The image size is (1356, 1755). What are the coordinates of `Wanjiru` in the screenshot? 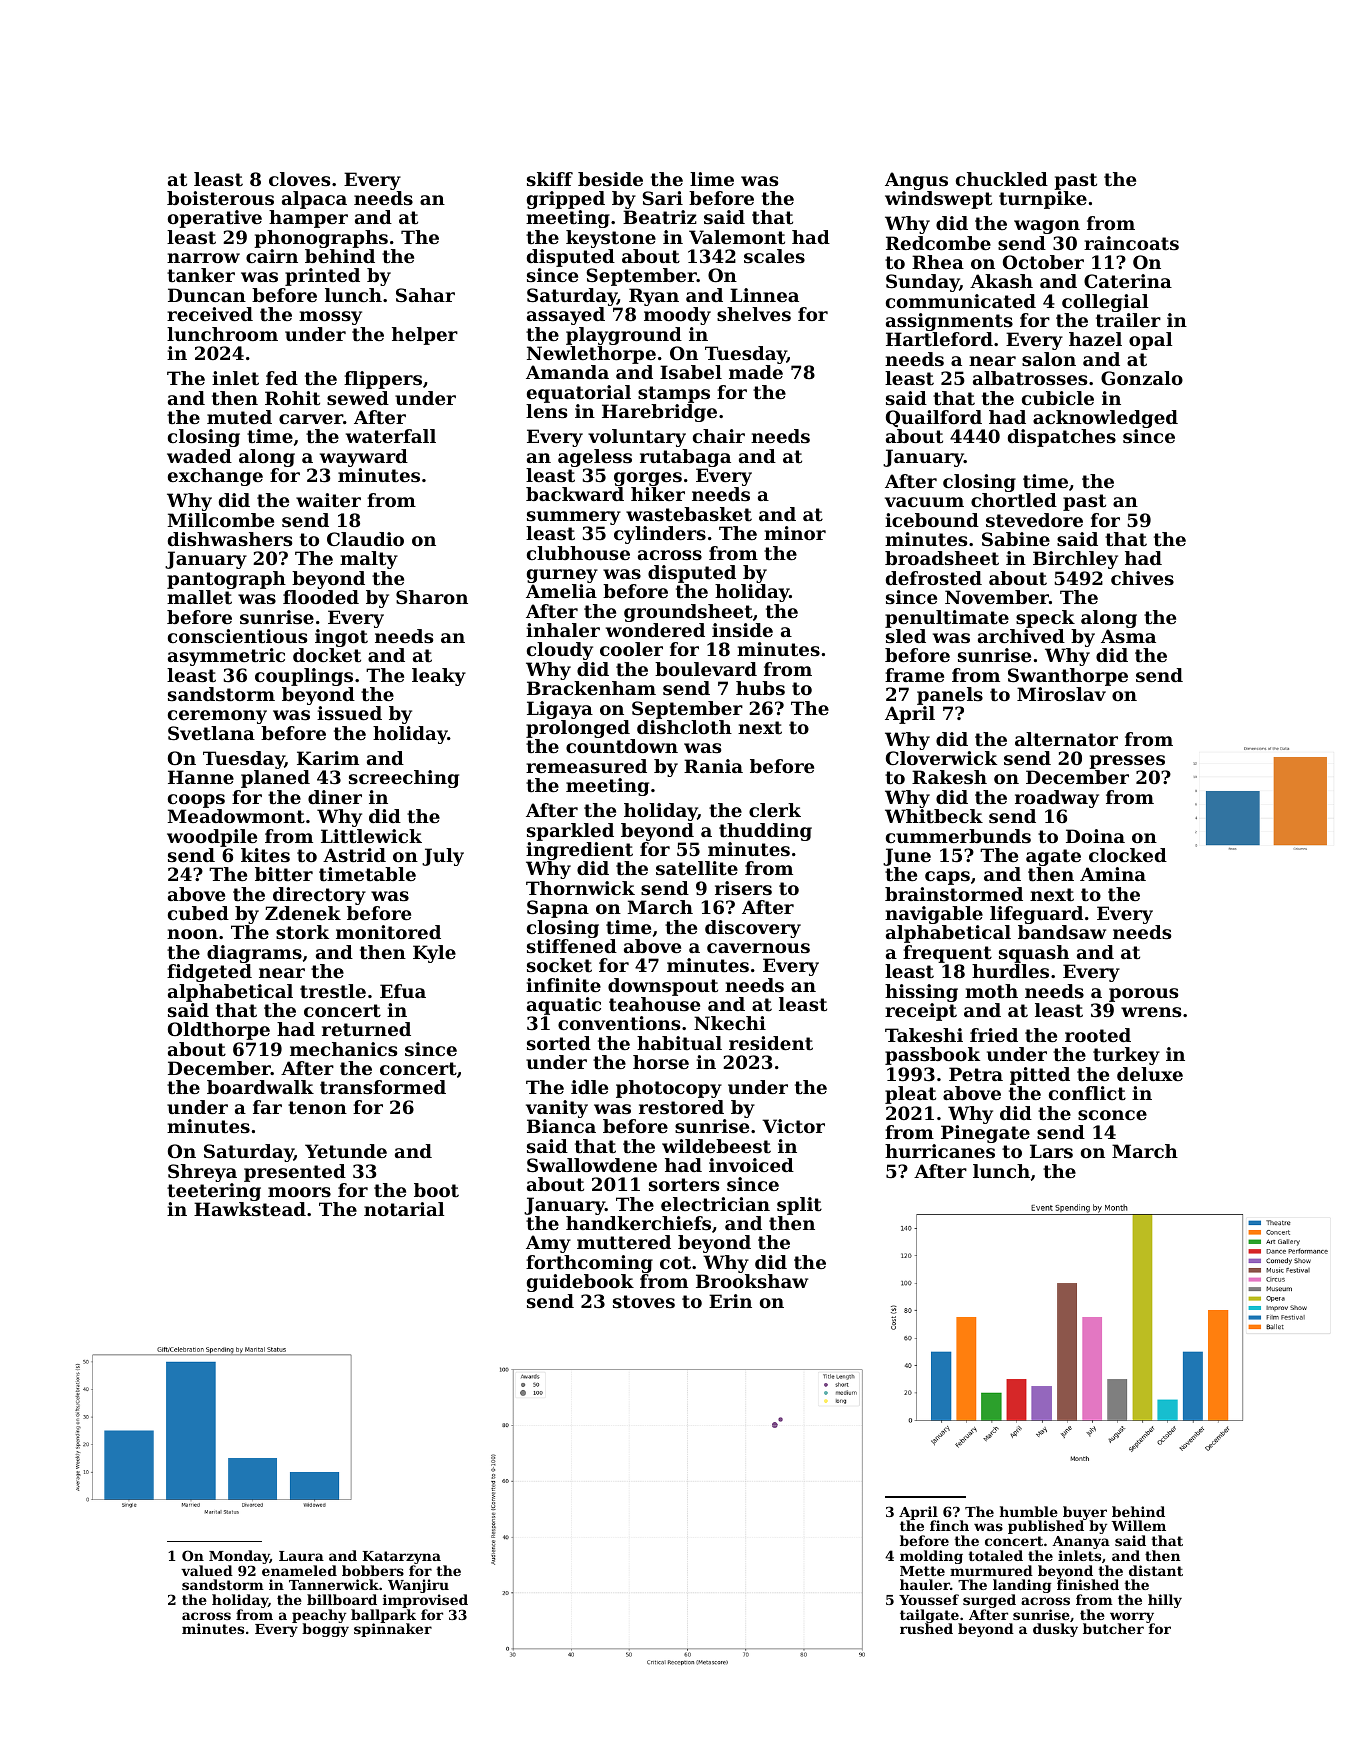 It's located at (418, 1586).
